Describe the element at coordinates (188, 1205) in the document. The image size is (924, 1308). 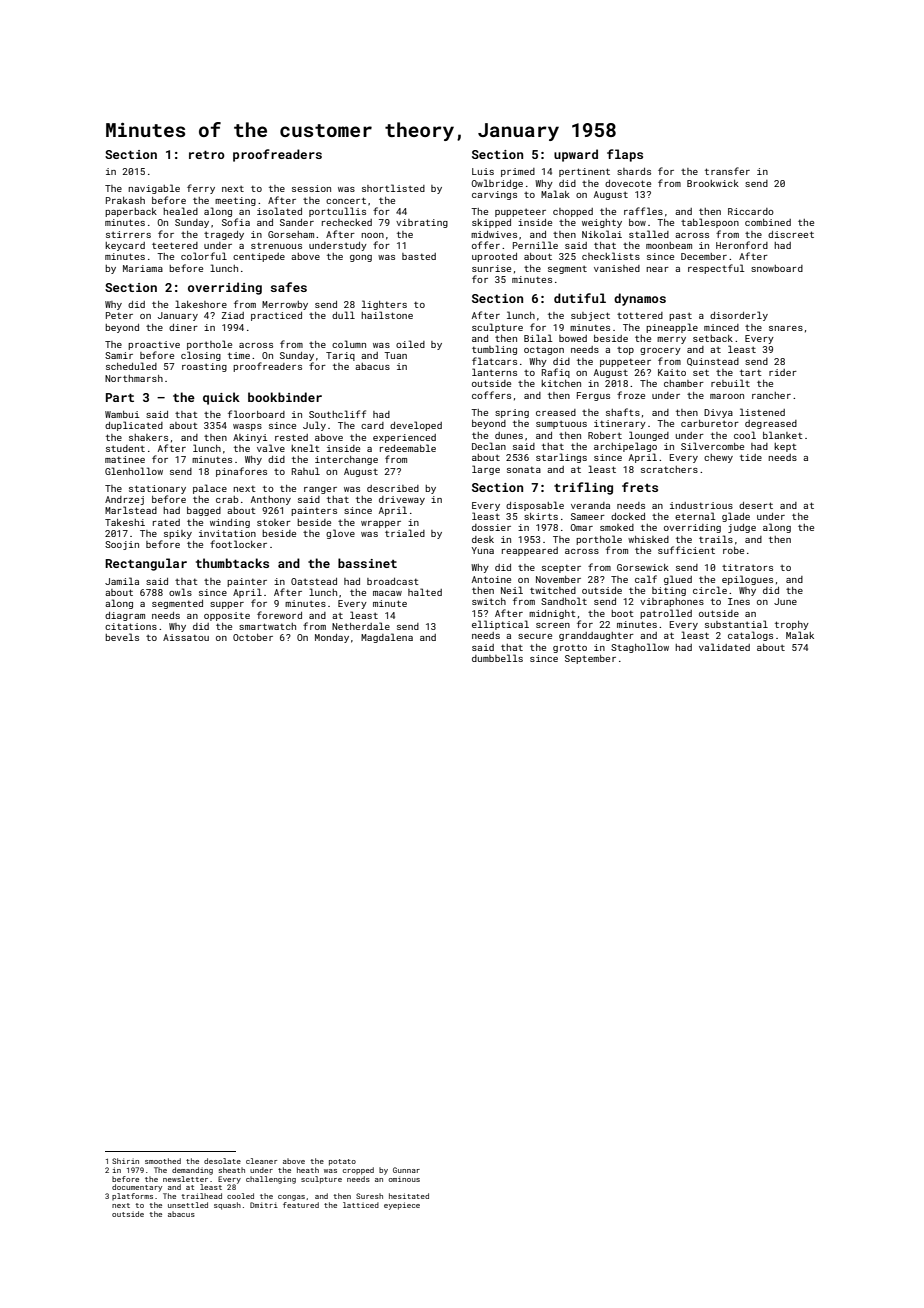
I see `unsettled` at that location.
